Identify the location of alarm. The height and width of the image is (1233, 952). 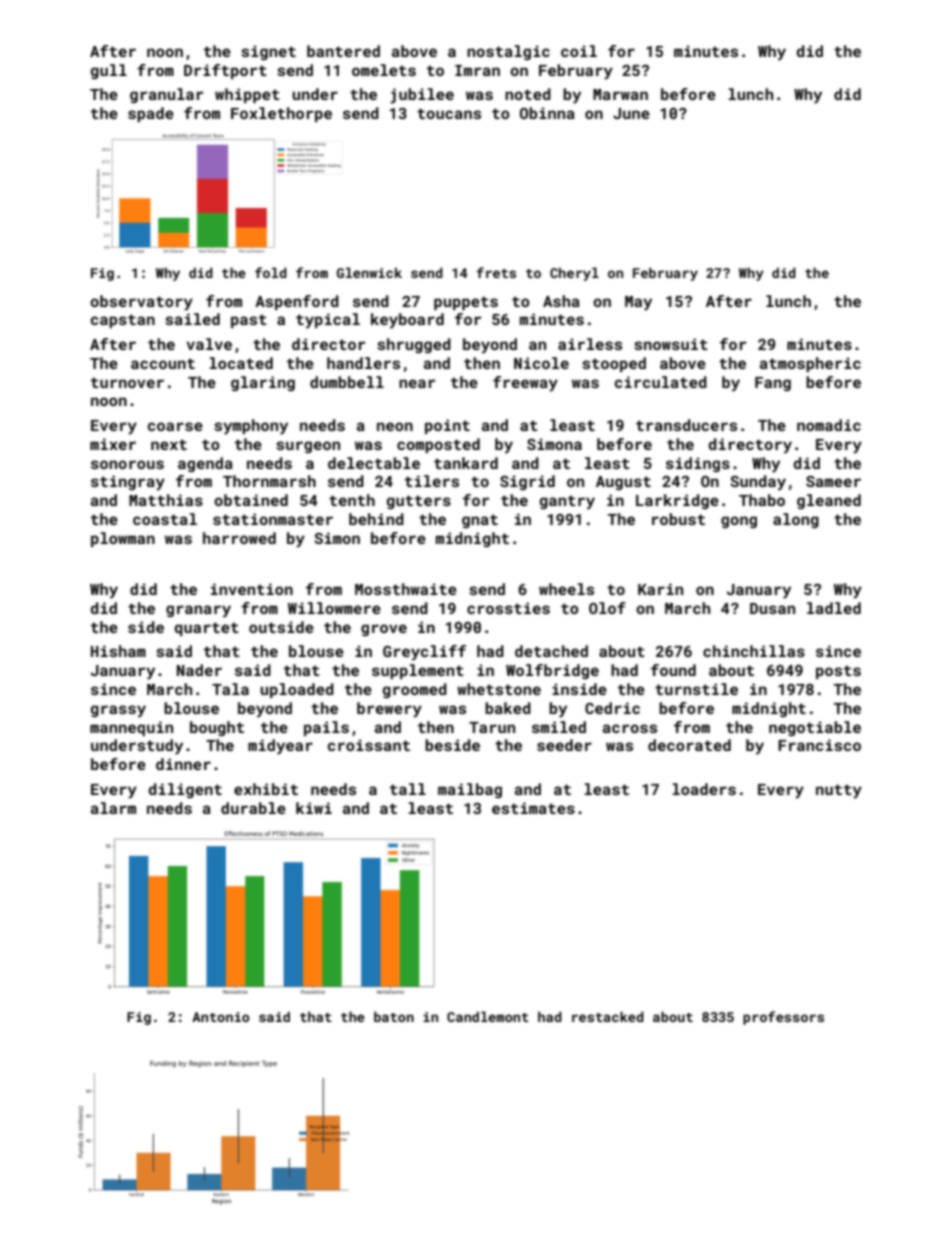
(113, 808).
